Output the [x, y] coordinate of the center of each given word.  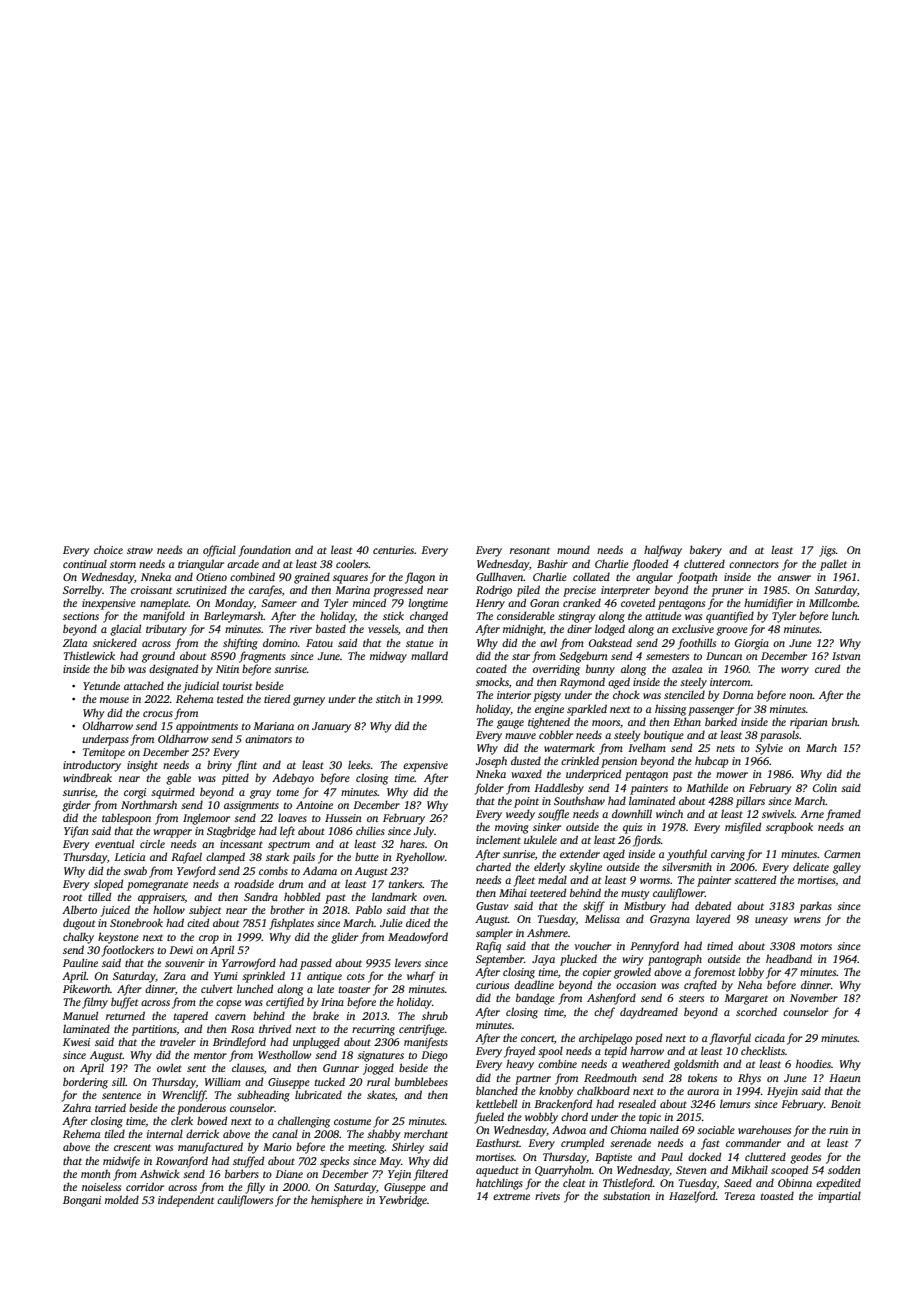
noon [801, 696]
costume [352, 1121]
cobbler [556, 734]
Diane [289, 1174]
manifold [164, 617]
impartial [839, 1197]
